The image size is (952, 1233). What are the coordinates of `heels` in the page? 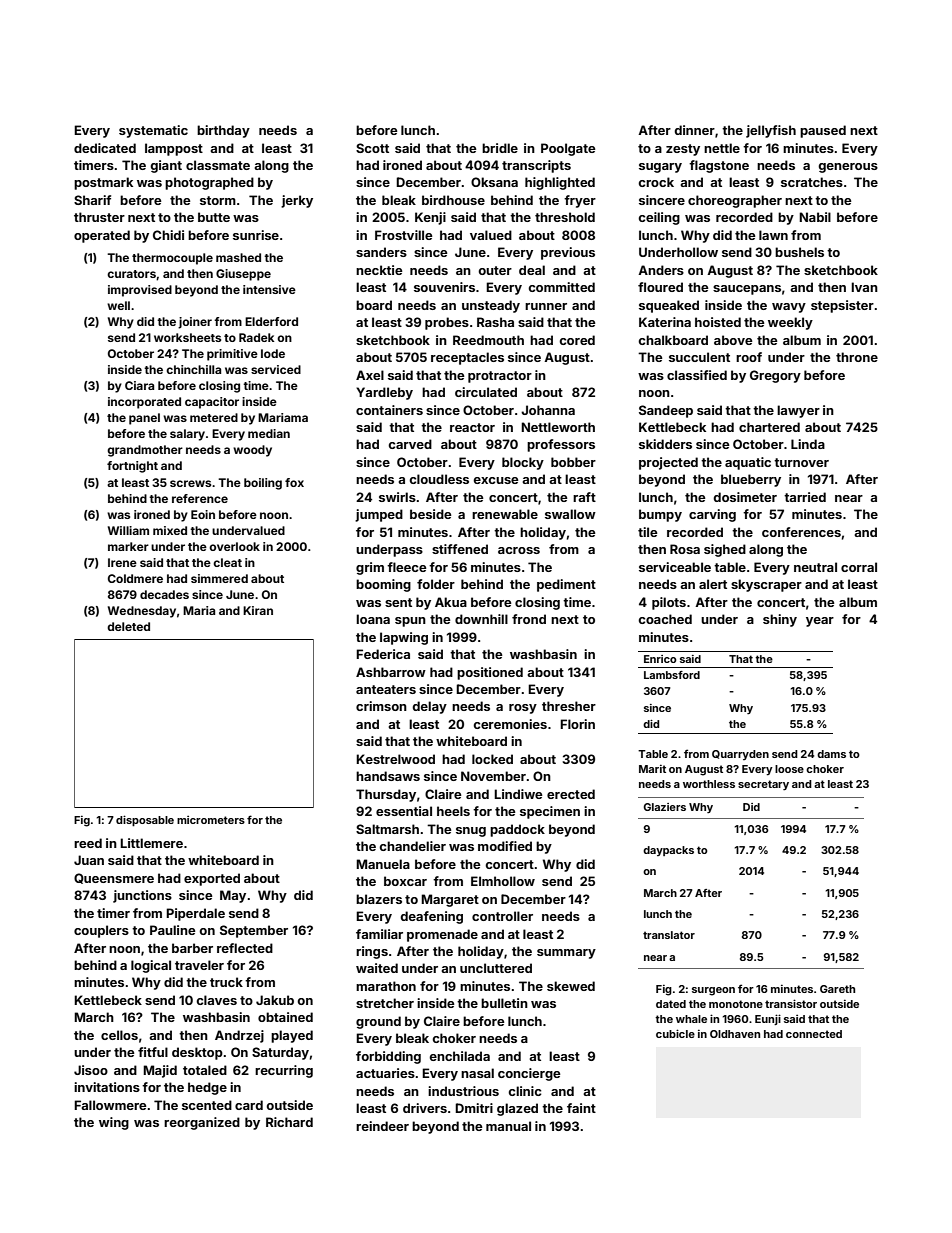 It's located at (453, 811).
